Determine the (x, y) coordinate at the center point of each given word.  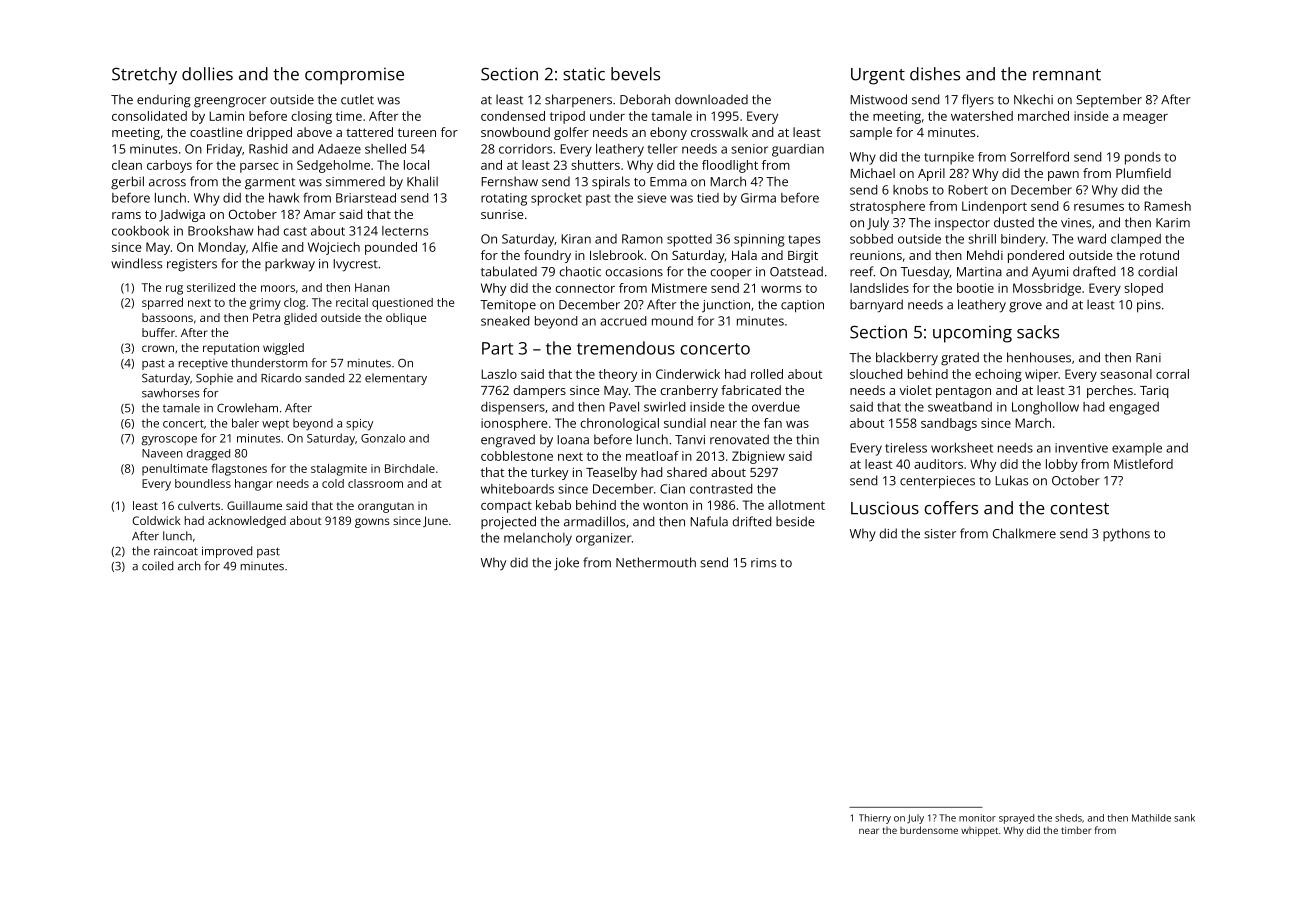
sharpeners (578, 100)
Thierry (875, 819)
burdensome (929, 830)
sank (1184, 818)
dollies (207, 74)
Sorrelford (1039, 157)
